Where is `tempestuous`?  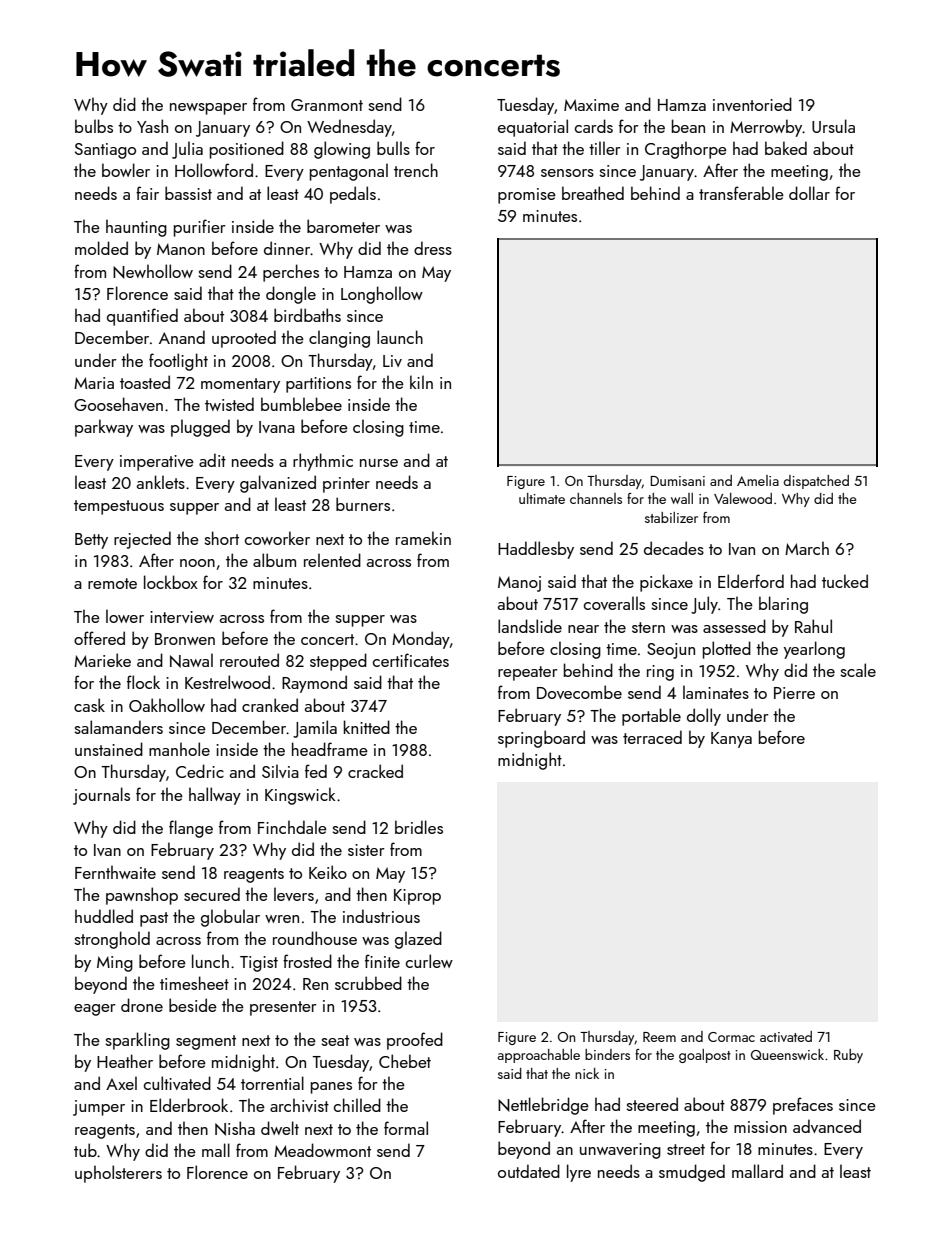
tempestuous is located at coordinates (119, 507).
